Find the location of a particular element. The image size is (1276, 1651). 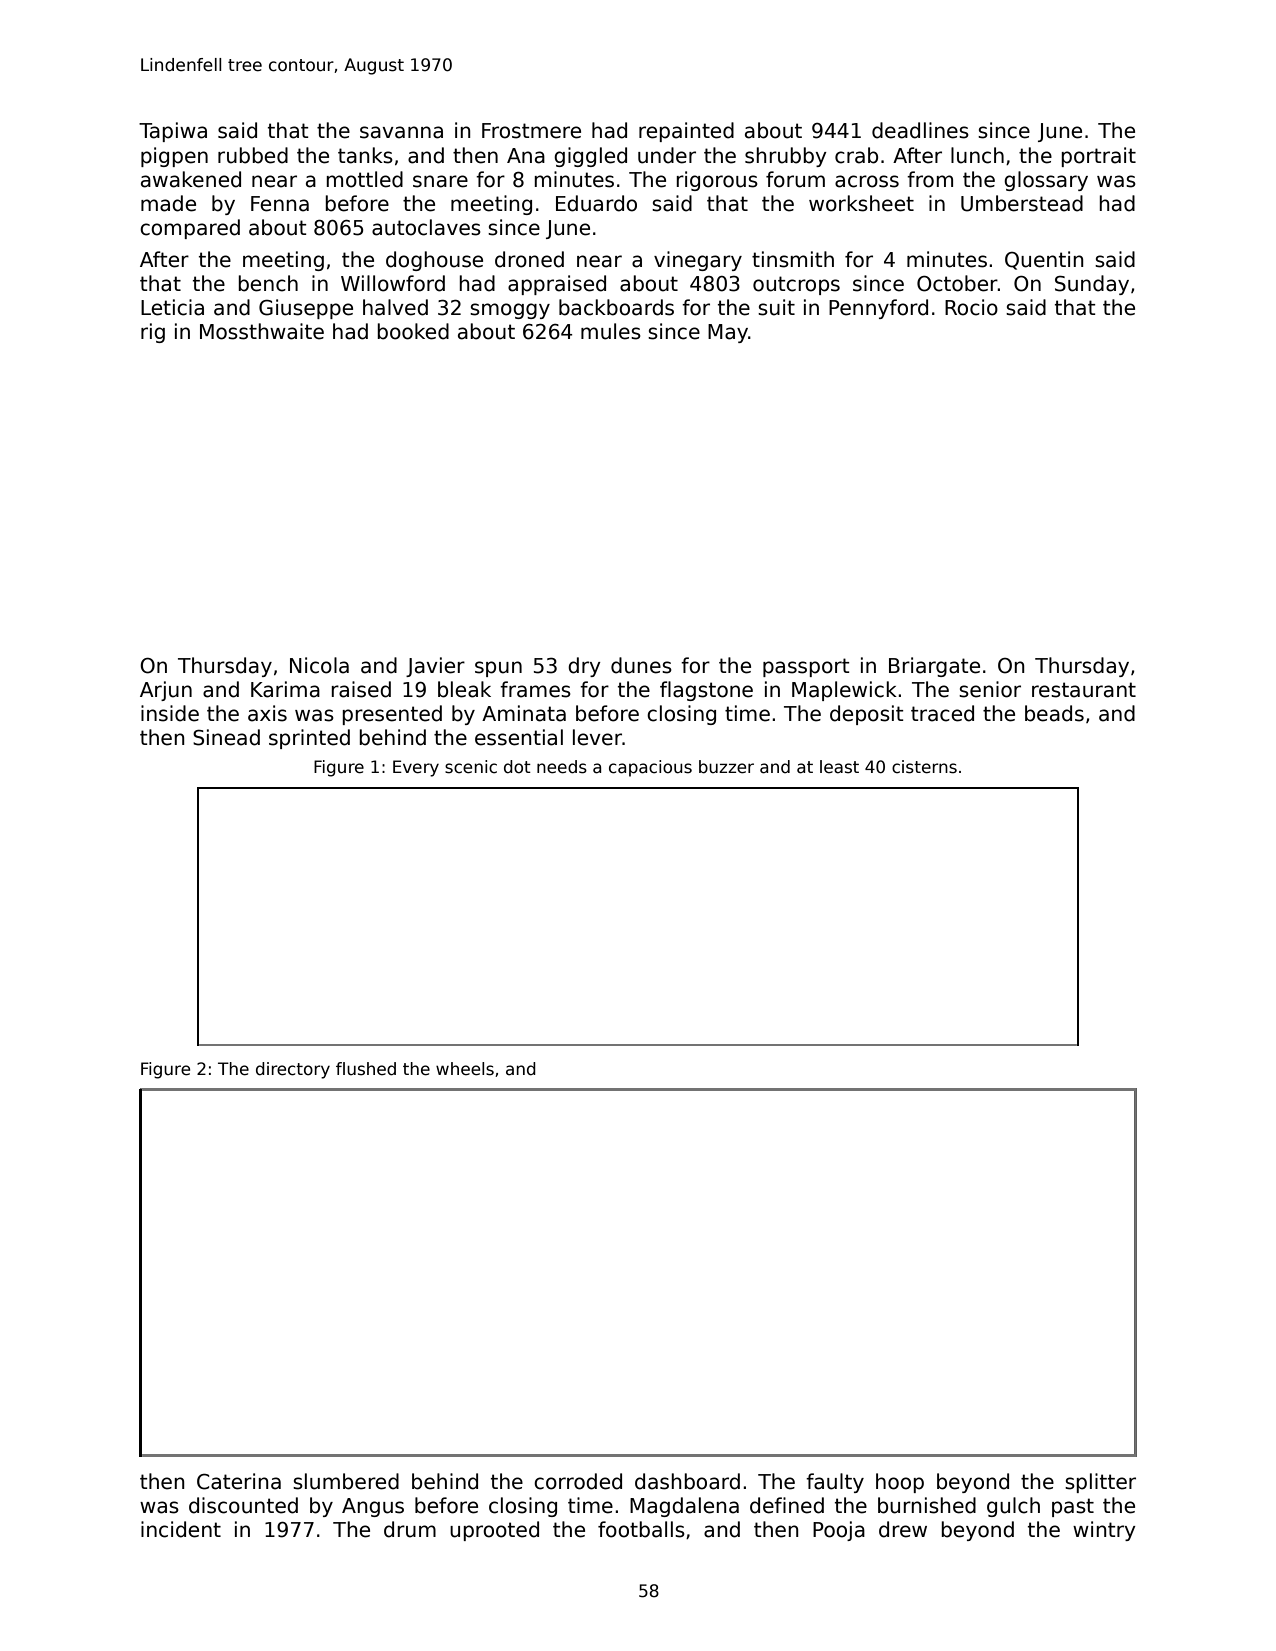

cisterns is located at coordinates (924, 767).
